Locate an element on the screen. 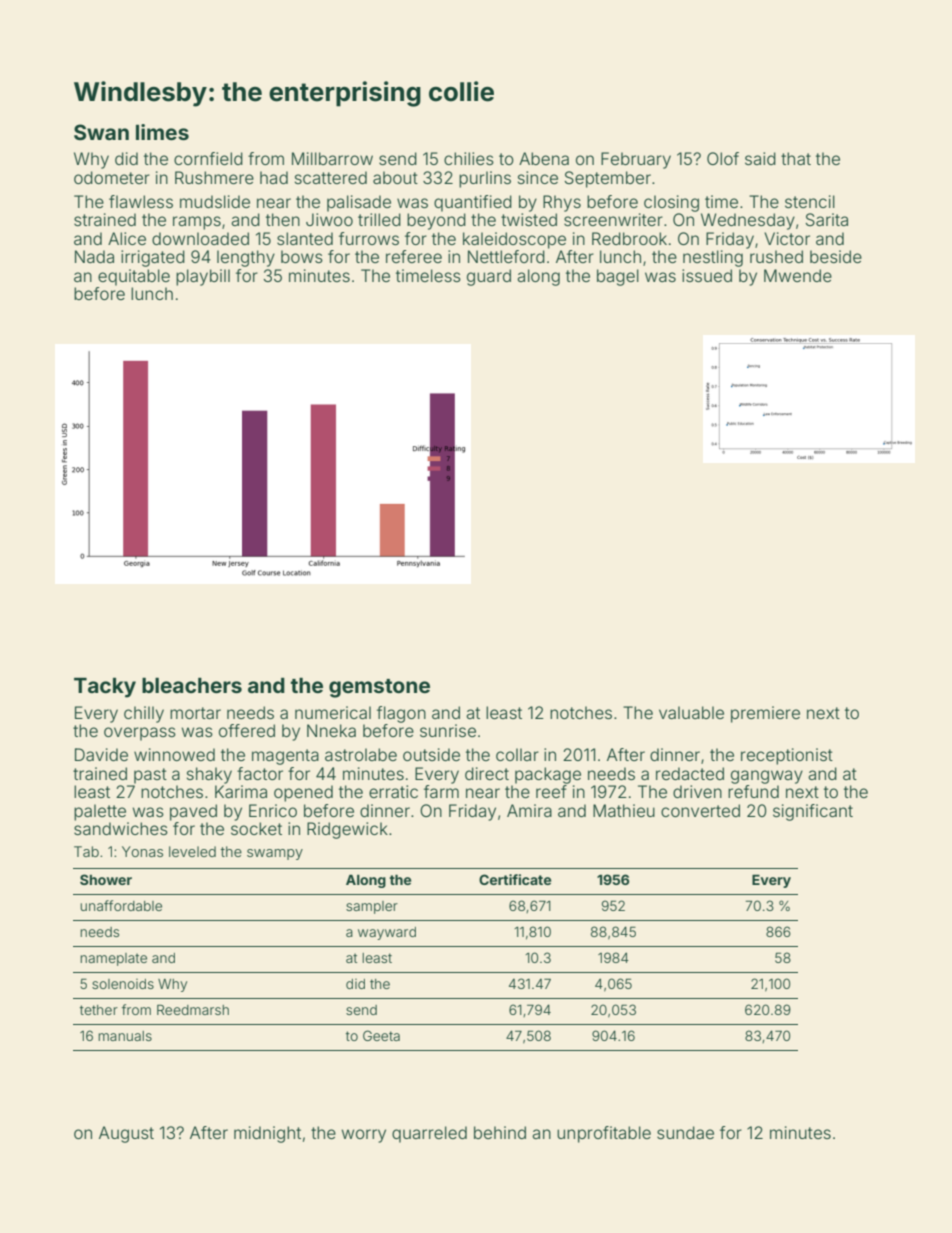 This screenshot has width=952, height=1233. midnight is located at coordinates (267, 1134).
